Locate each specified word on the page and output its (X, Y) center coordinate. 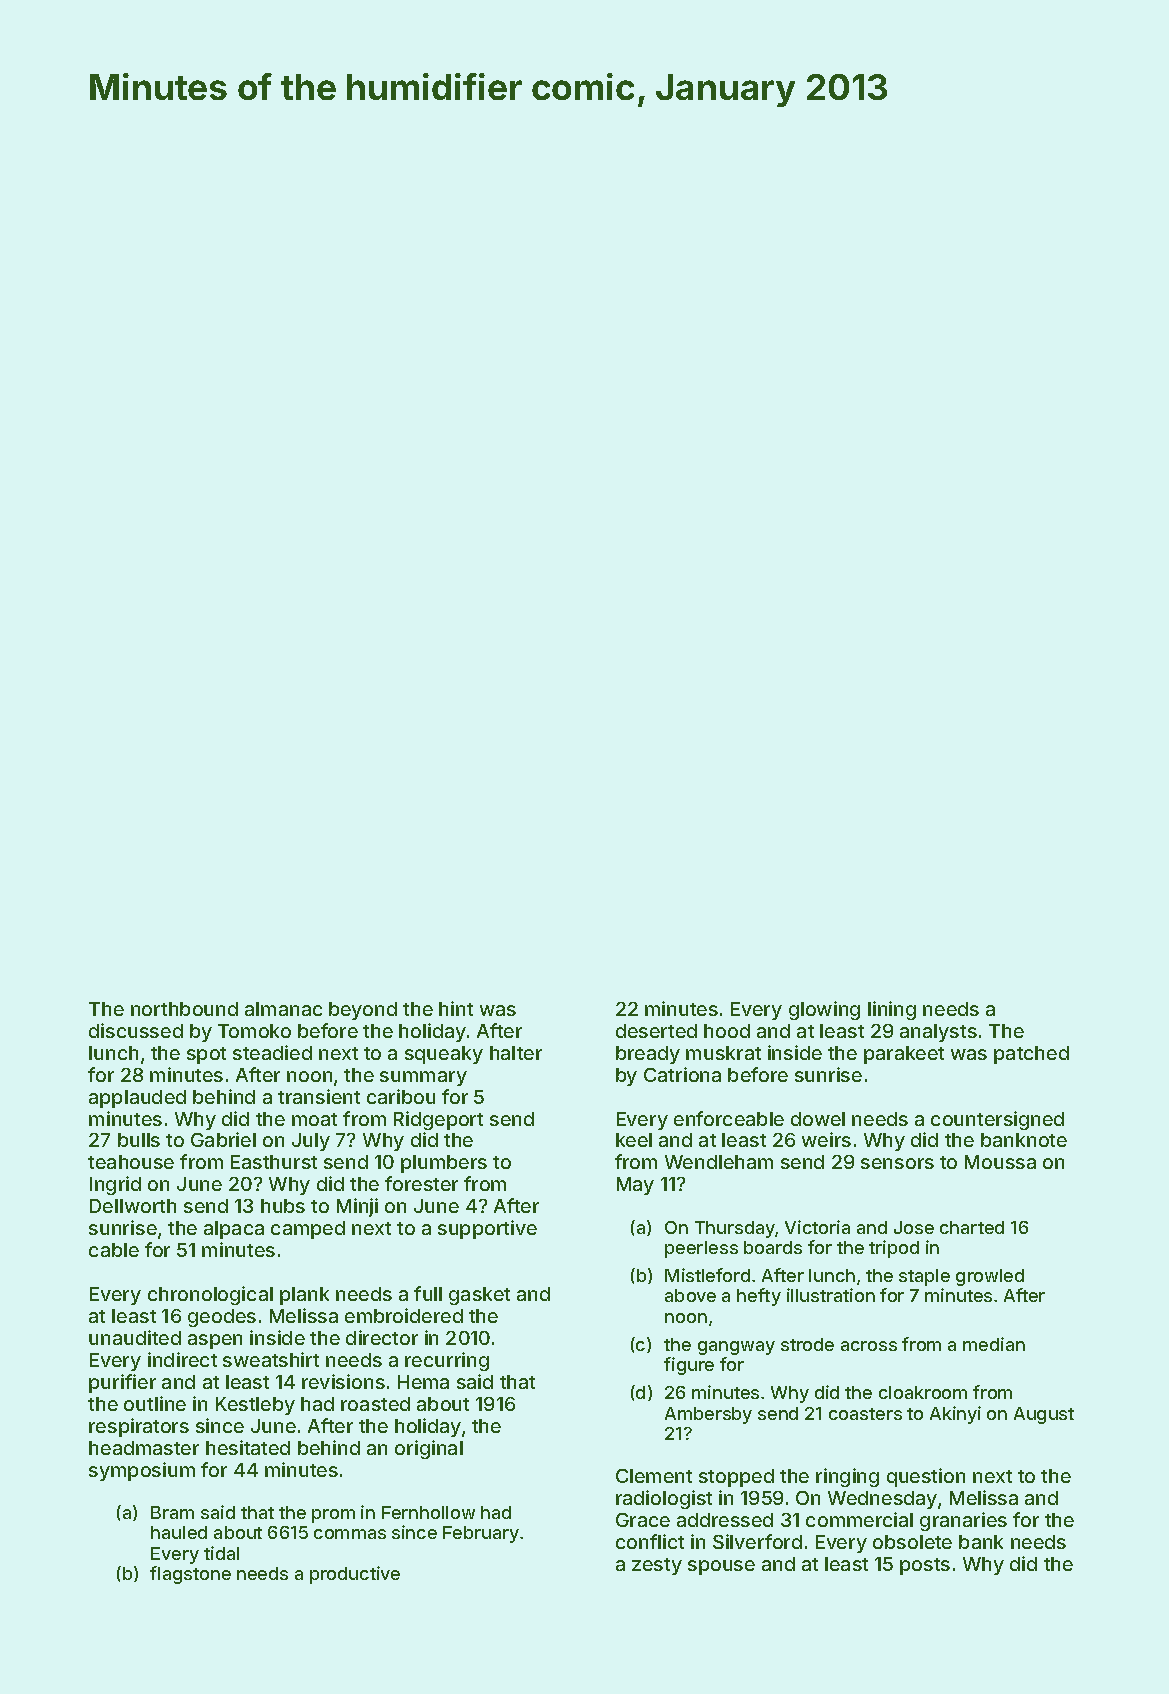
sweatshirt (271, 1359)
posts (925, 1566)
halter (516, 1053)
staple (924, 1277)
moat (314, 1119)
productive (355, 1575)
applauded (137, 1099)
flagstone (190, 1575)
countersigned (997, 1120)
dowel (818, 1119)
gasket (479, 1296)
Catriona (682, 1074)
